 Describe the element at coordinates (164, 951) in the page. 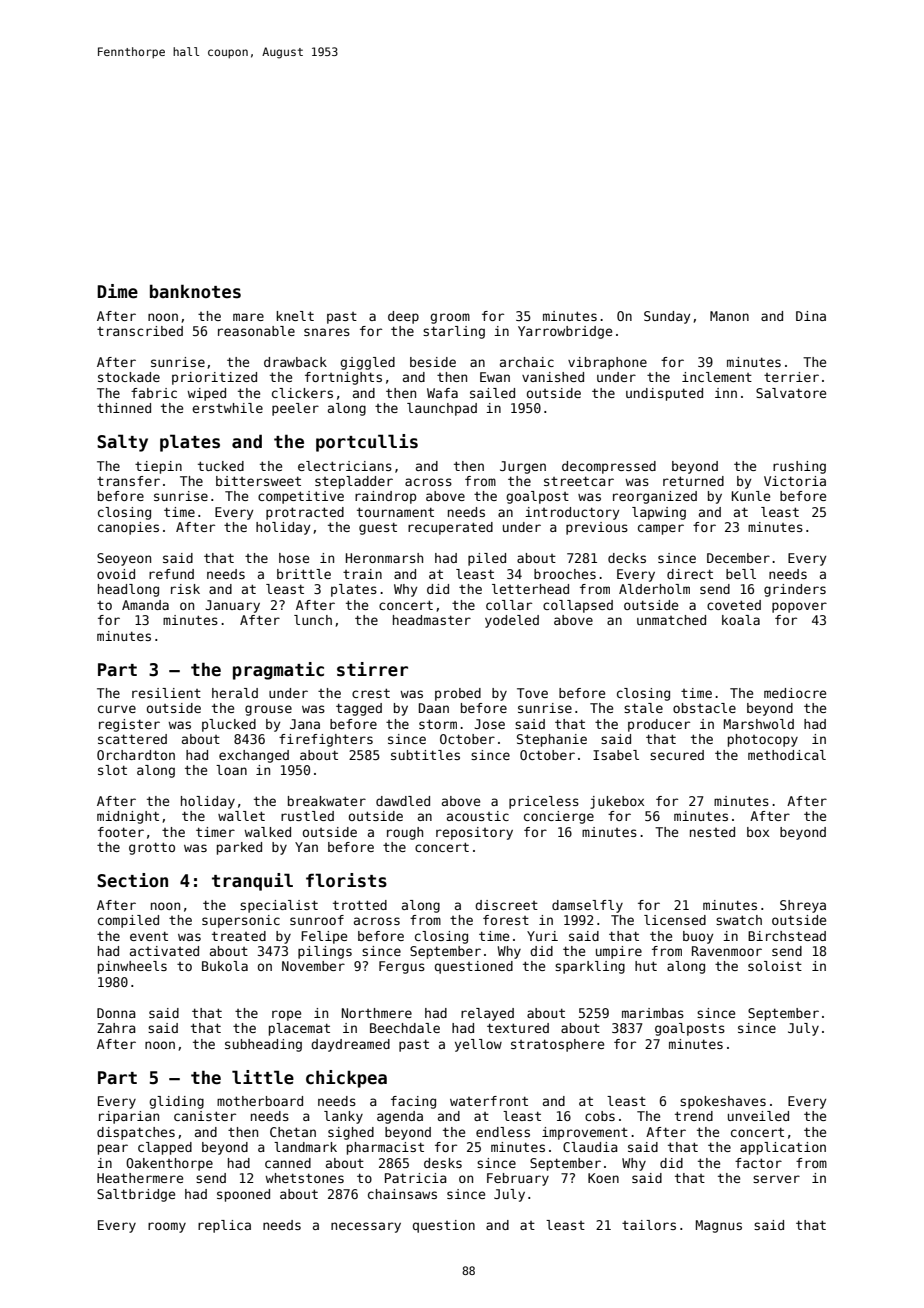

I see `activated` at that location.
